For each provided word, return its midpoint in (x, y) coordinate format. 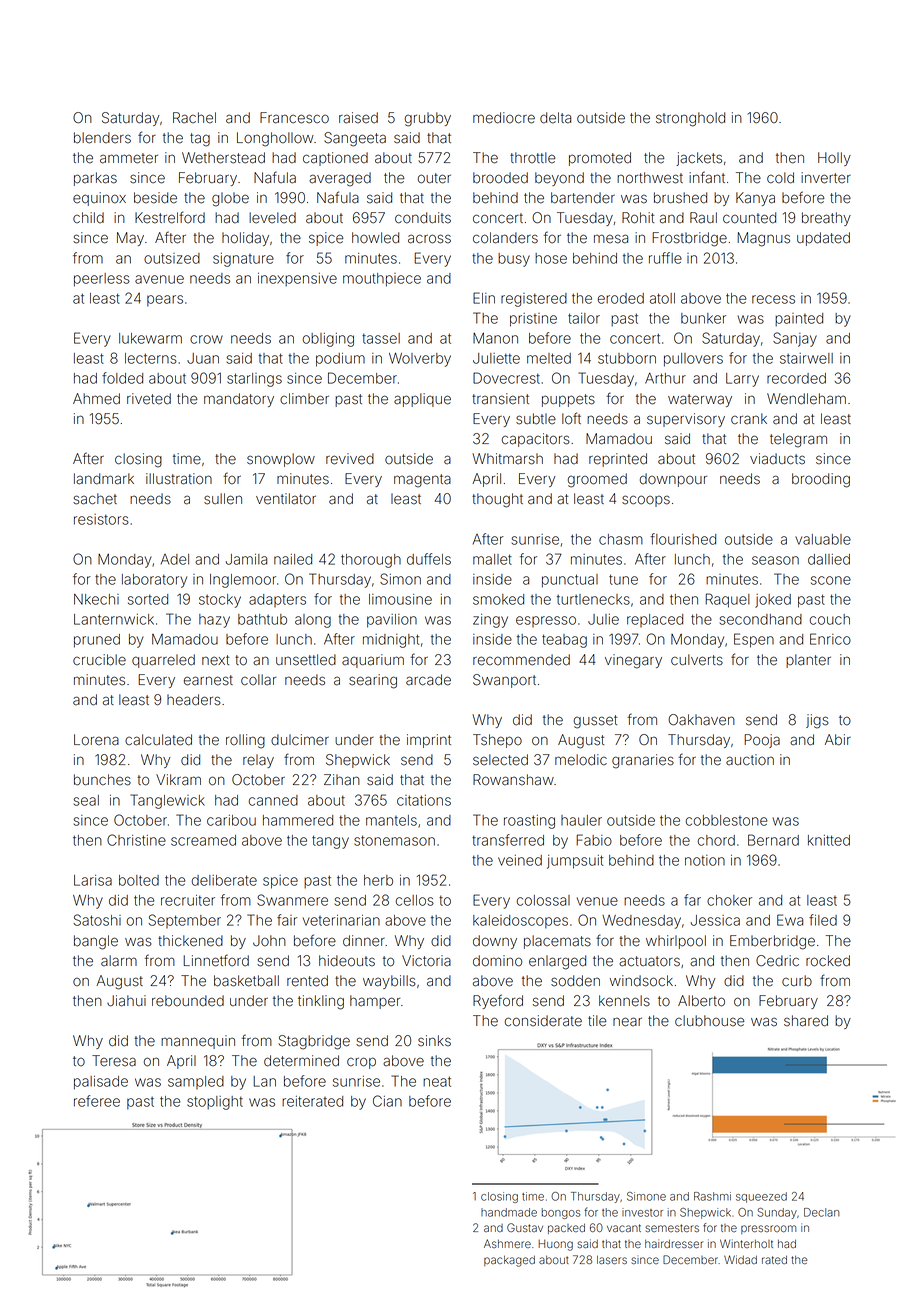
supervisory (686, 420)
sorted (148, 599)
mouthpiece (382, 280)
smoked (498, 599)
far (692, 900)
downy (495, 942)
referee (97, 1101)
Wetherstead (223, 158)
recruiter (188, 900)
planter (808, 661)
